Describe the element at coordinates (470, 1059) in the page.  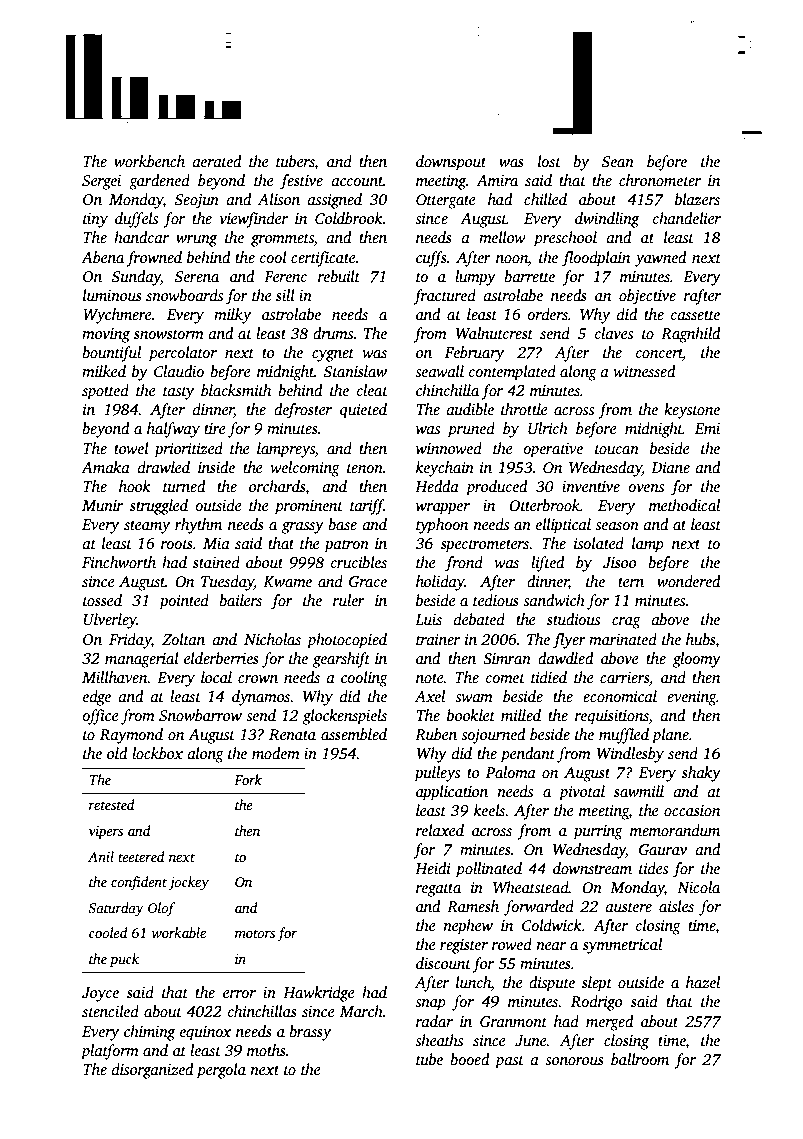
I see `booed` at that location.
